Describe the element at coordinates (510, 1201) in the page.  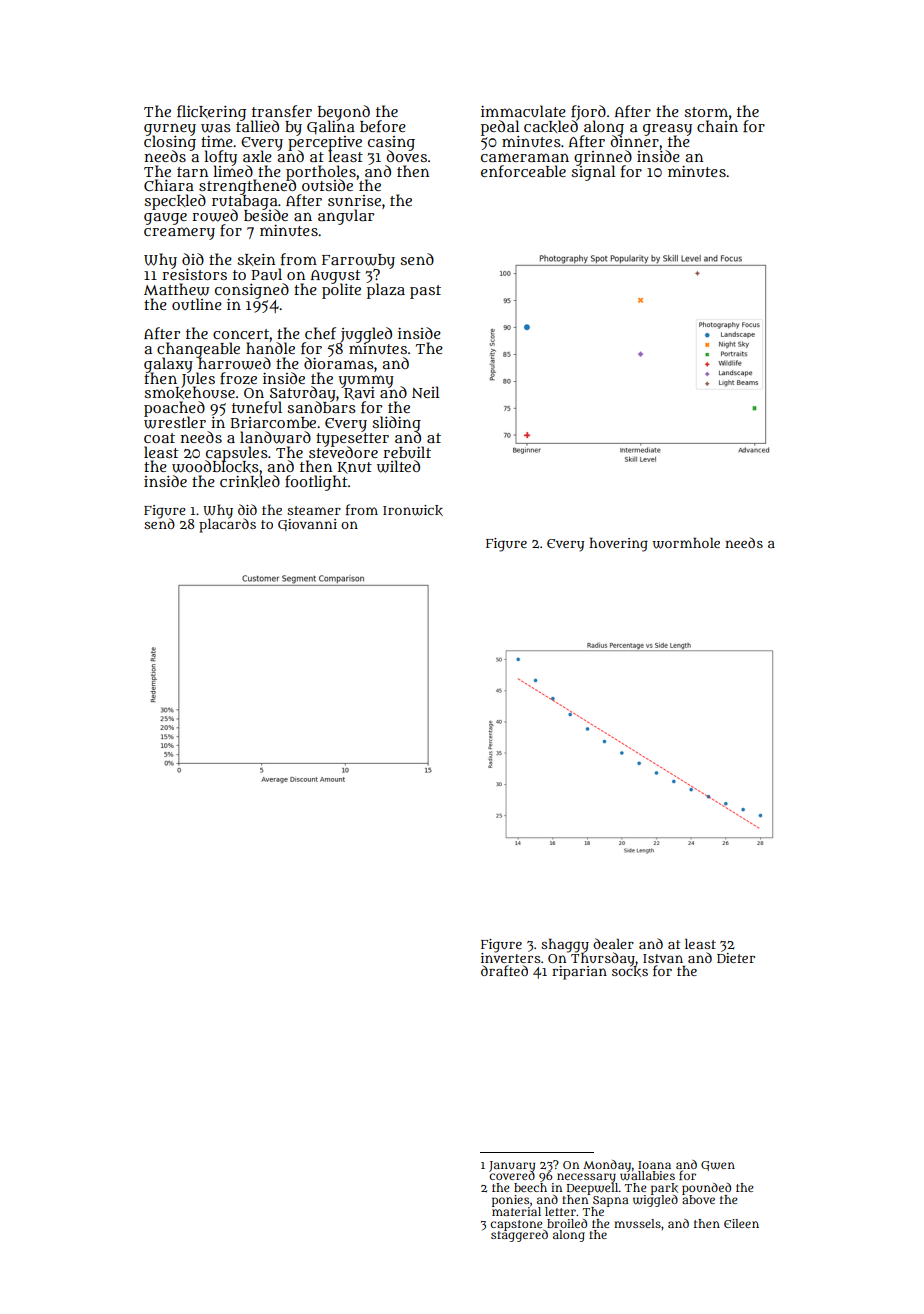
I see `ponies` at that location.
